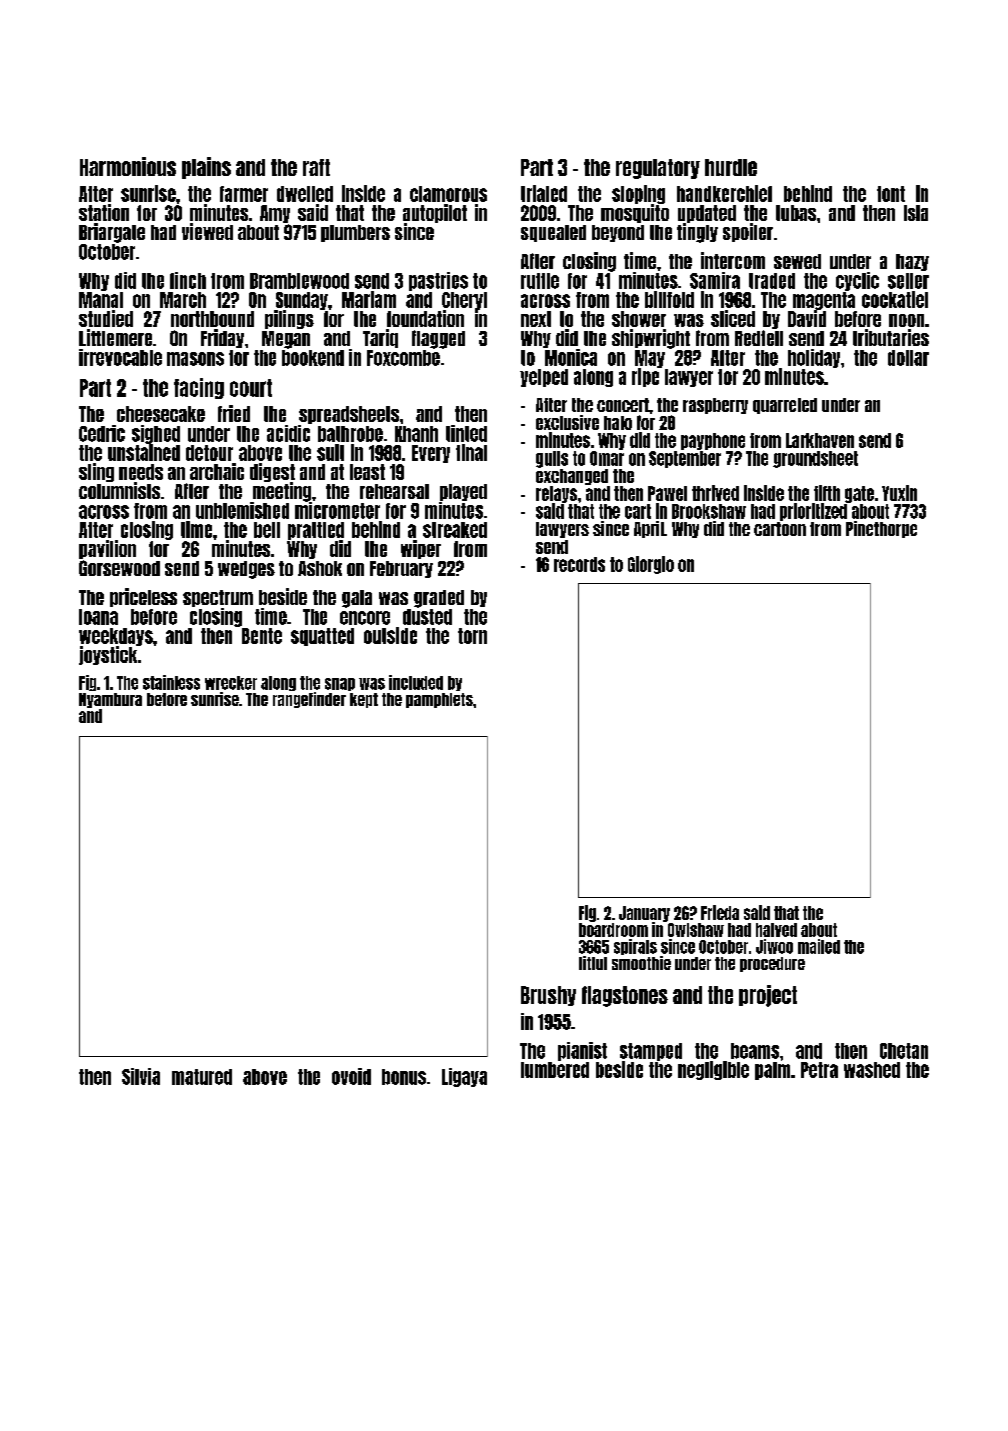  What do you see at coordinates (128, 166) in the screenshot?
I see `Harmonious` at bounding box center [128, 166].
